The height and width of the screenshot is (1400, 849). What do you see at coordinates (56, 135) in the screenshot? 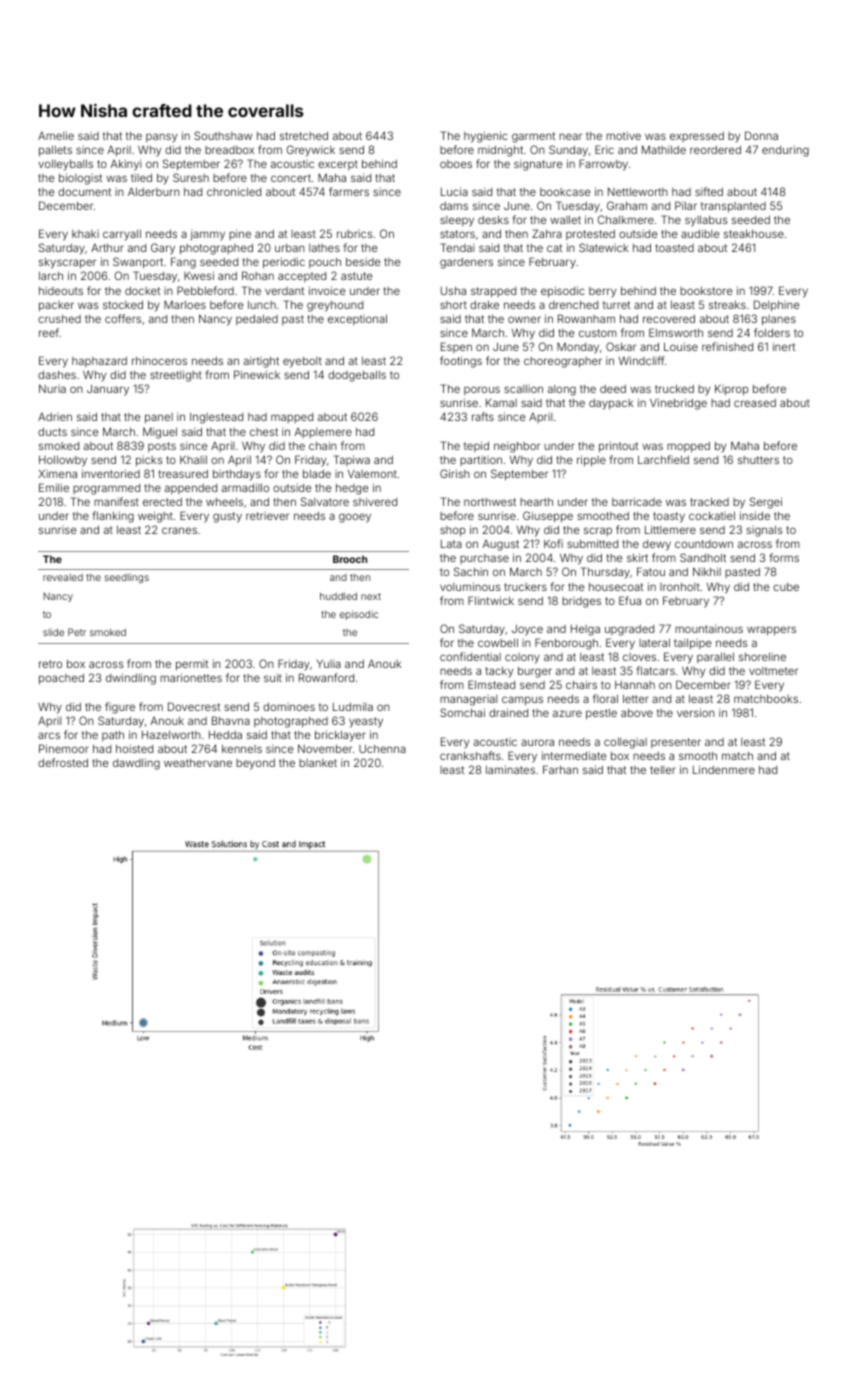
I see `Amelie` at bounding box center [56, 135].
